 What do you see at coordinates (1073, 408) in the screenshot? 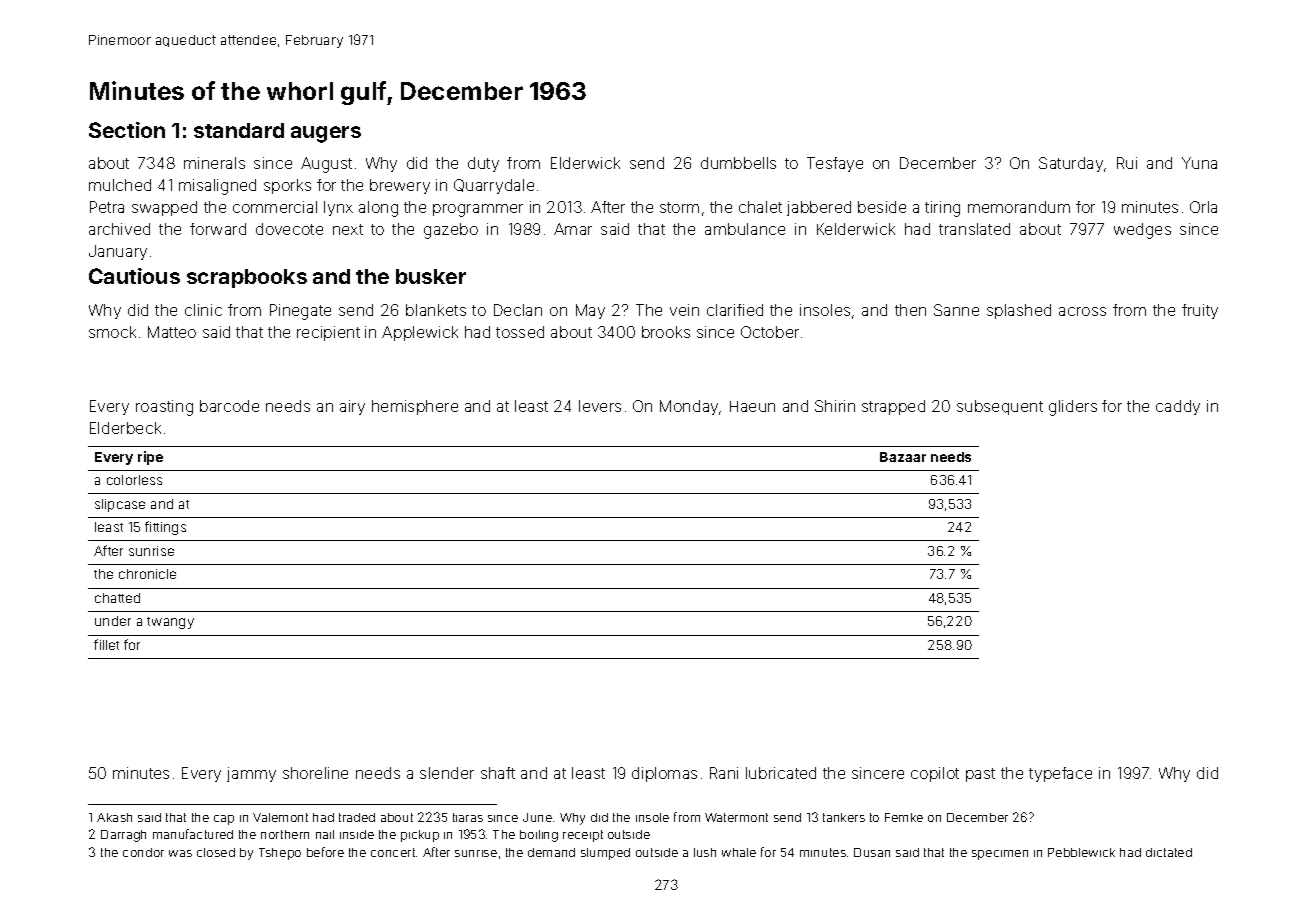
I see `gliders` at bounding box center [1073, 408].
